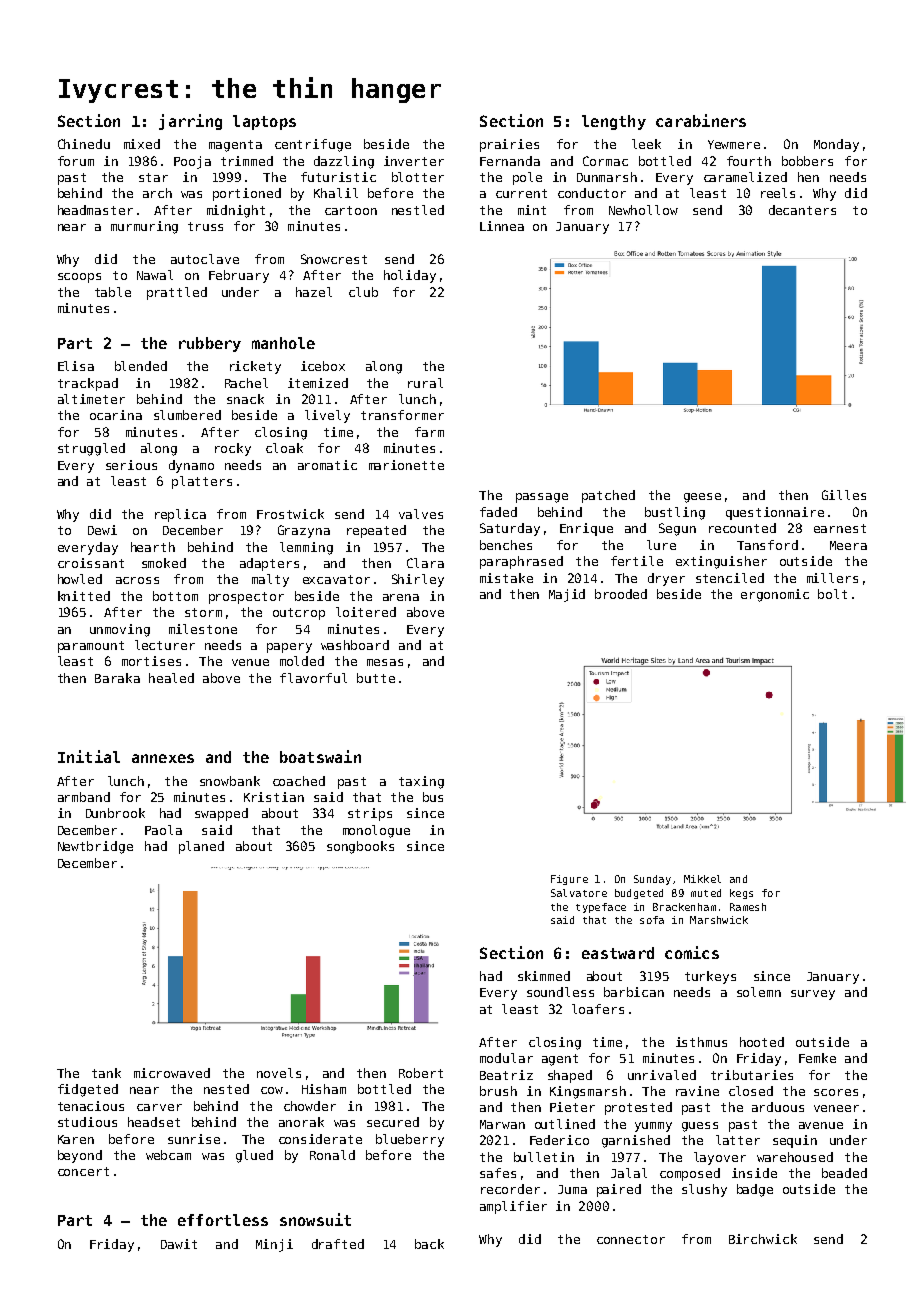 The height and width of the screenshot is (1308, 924). I want to click on paramount, so click(91, 647).
